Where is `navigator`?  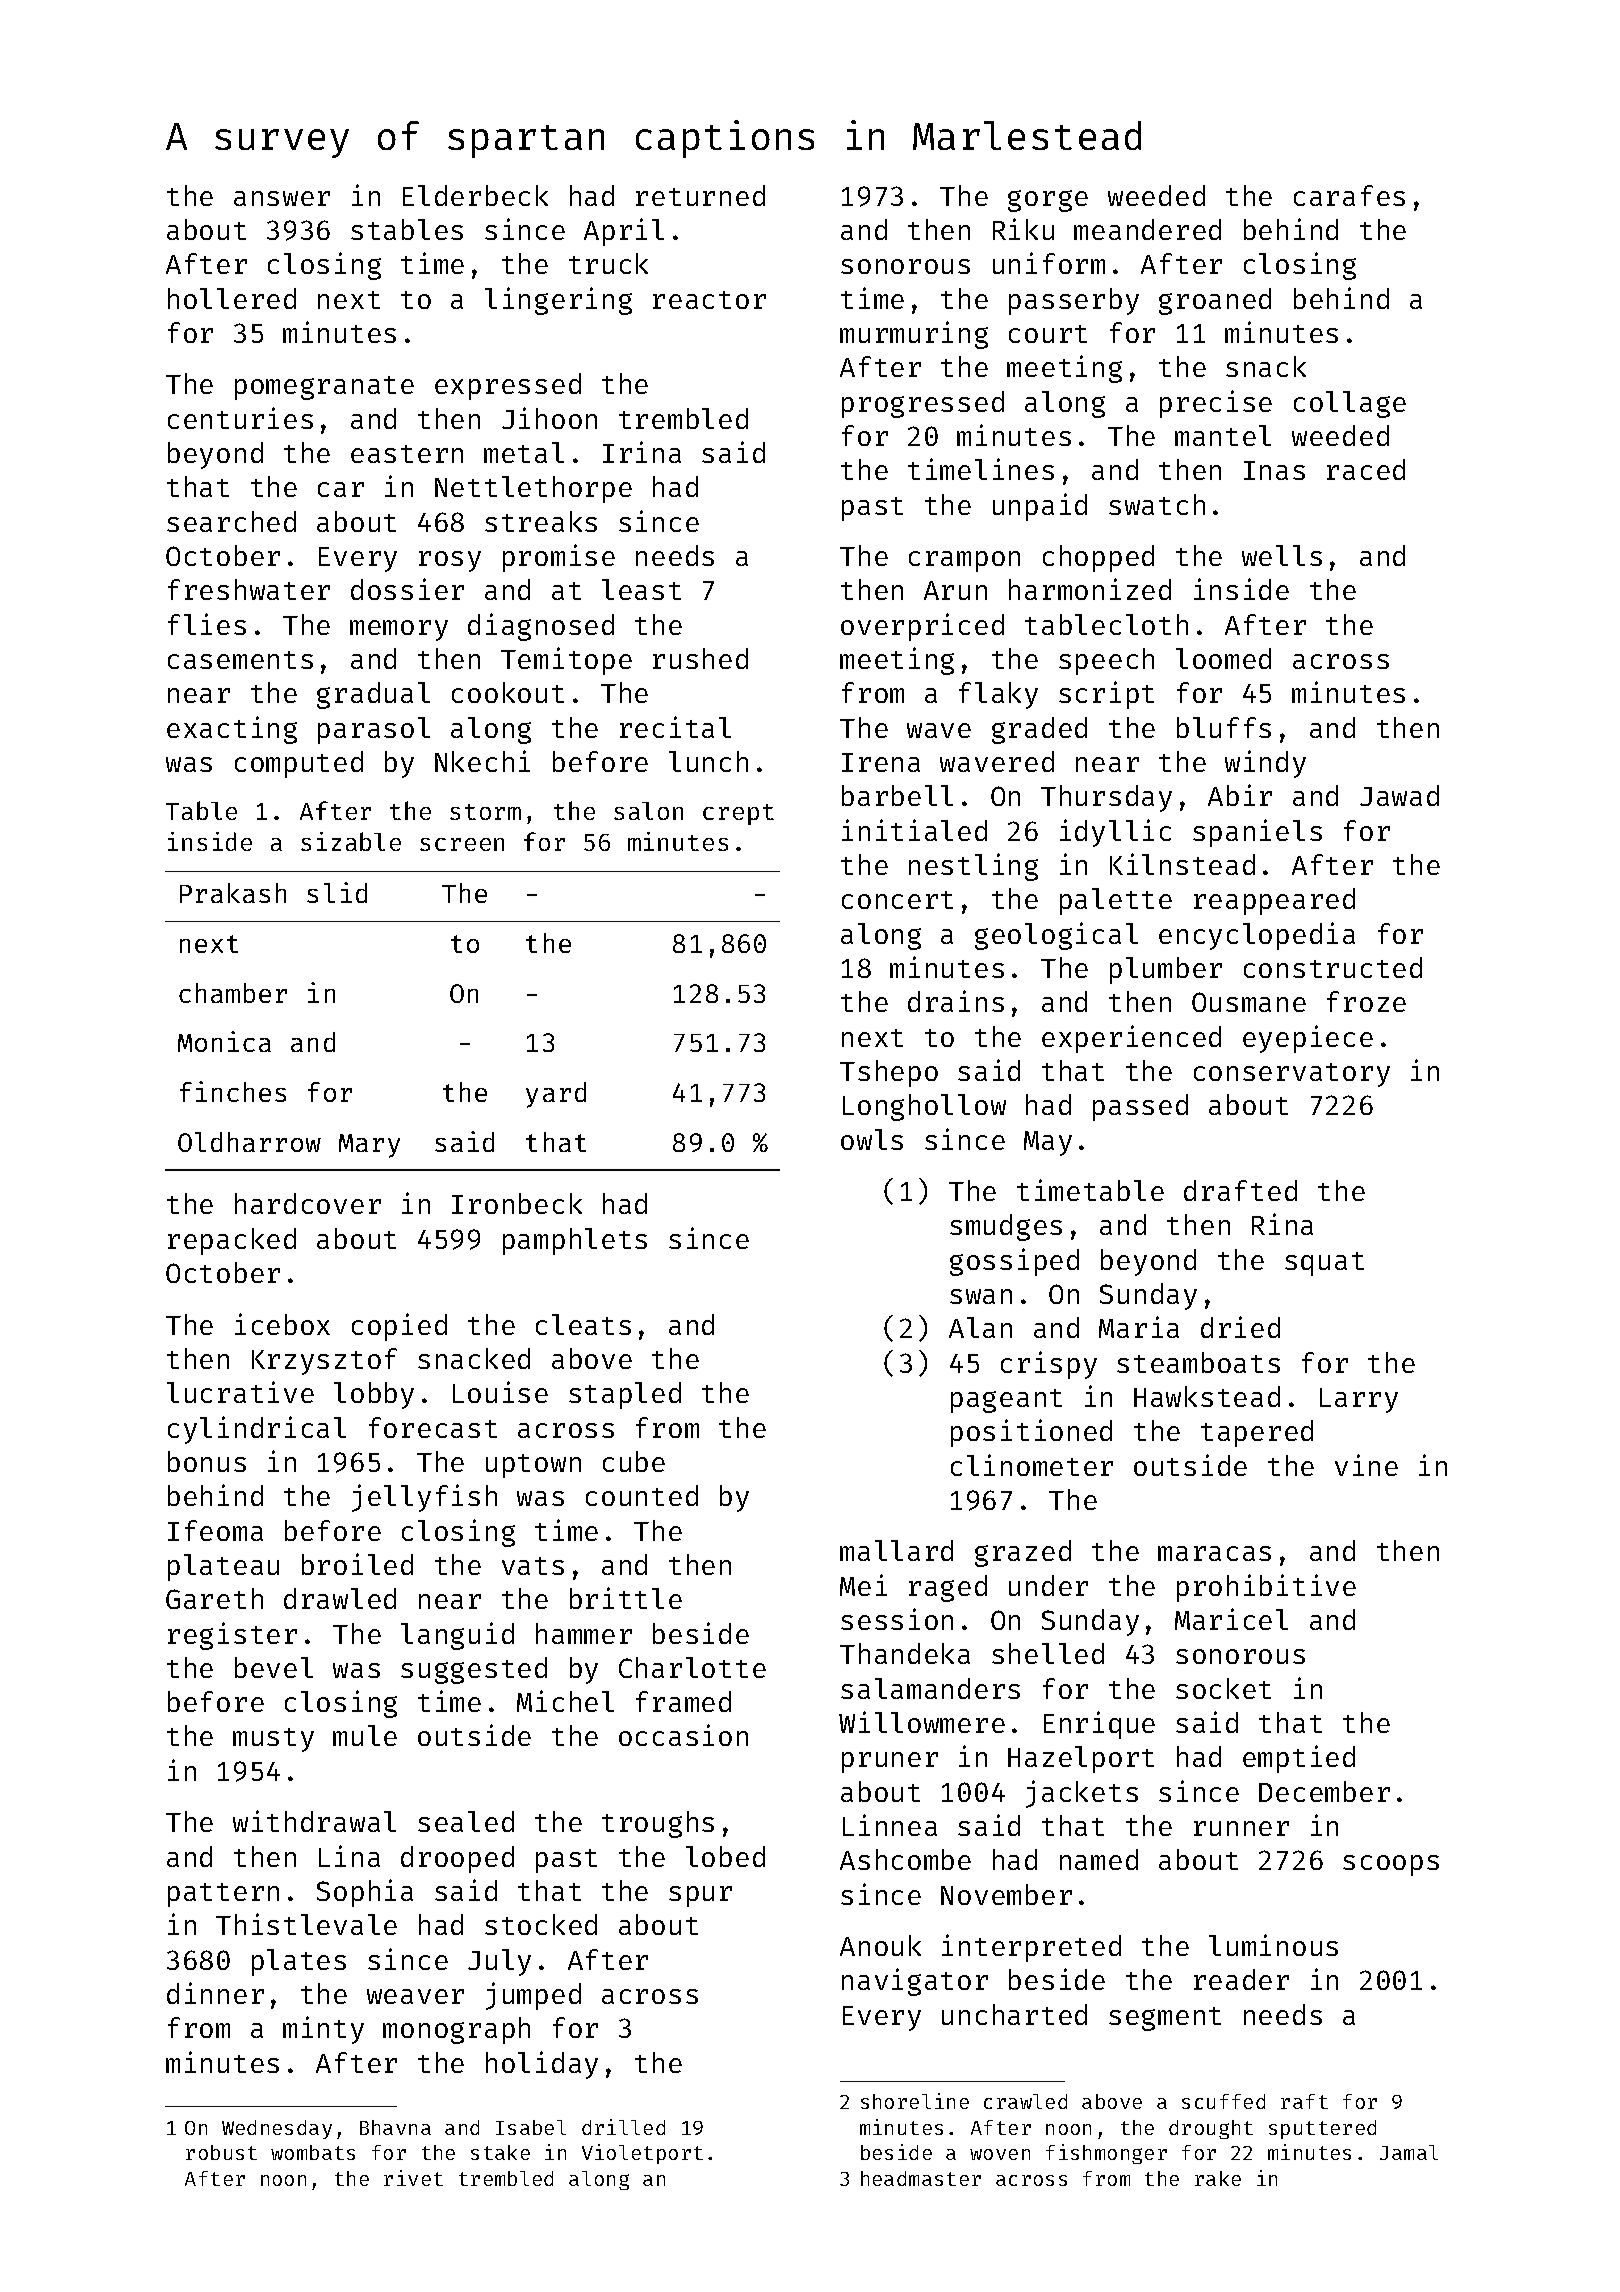
navigator is located at coordinates (915, 1982).
